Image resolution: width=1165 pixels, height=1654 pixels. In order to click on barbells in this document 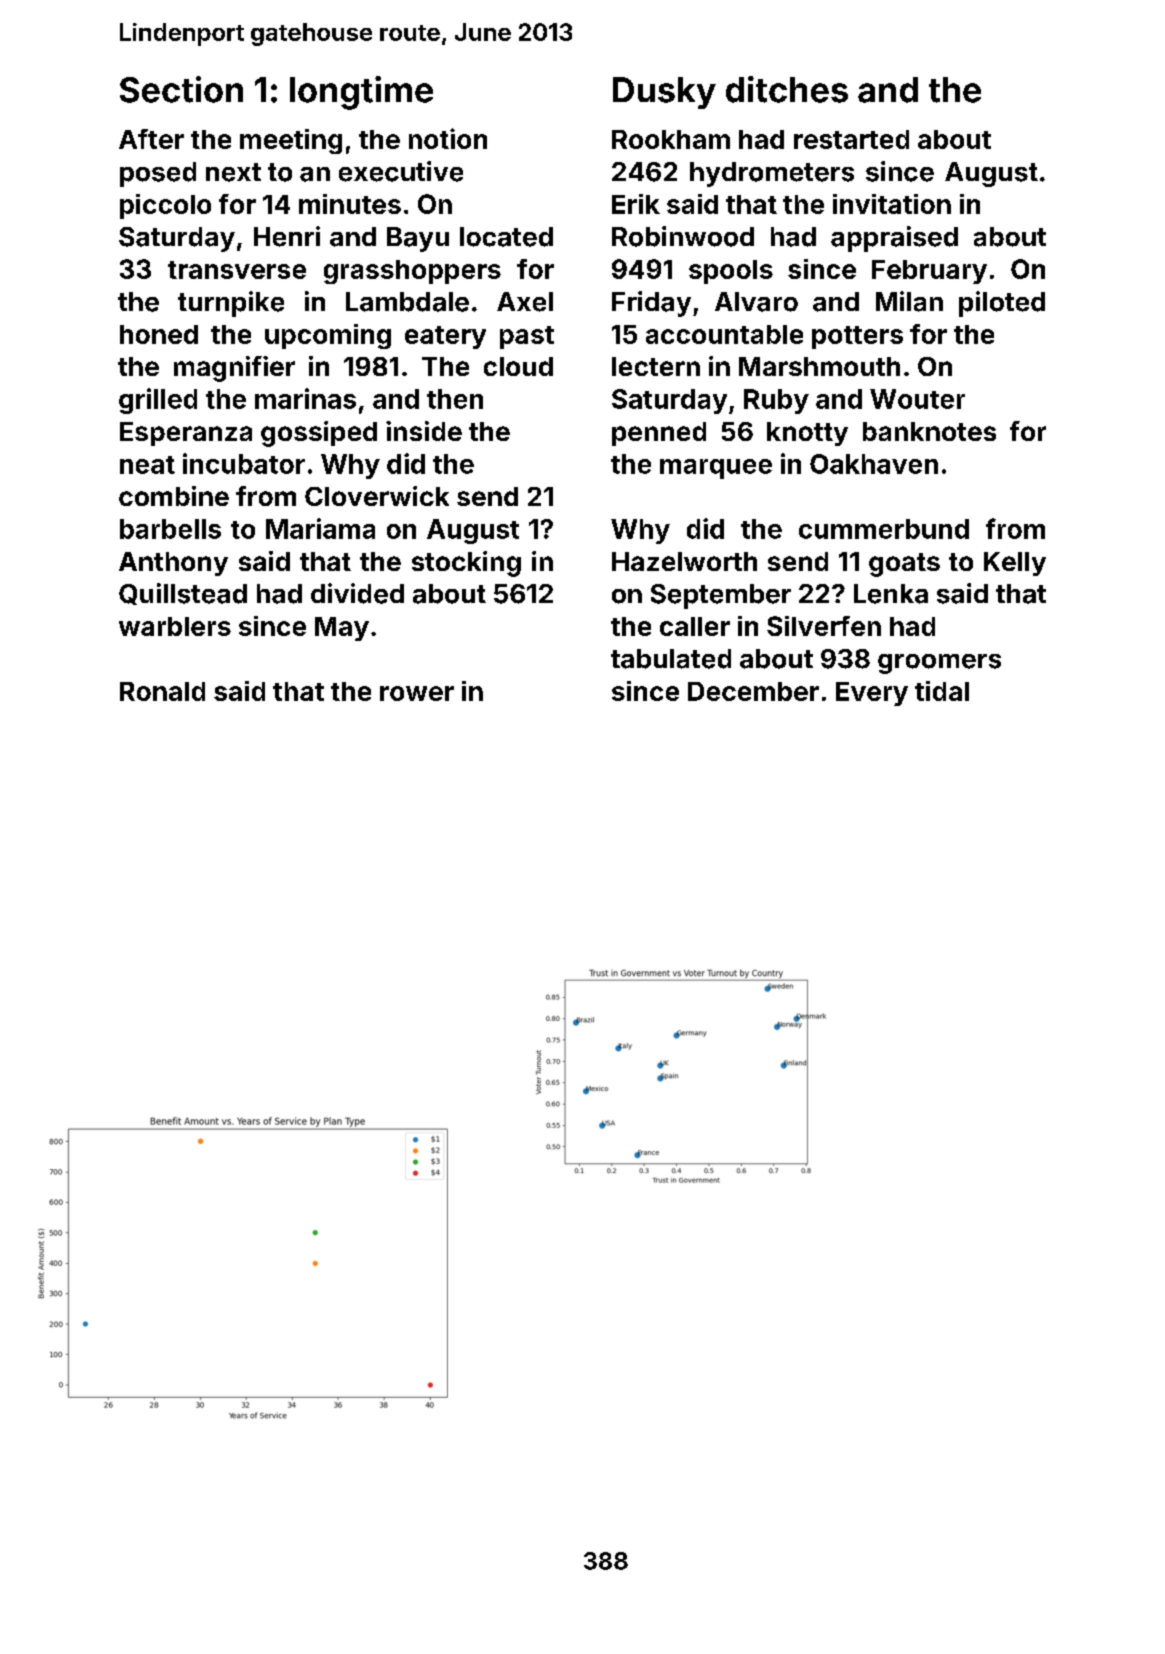, I will do `click(170, 529)`.
